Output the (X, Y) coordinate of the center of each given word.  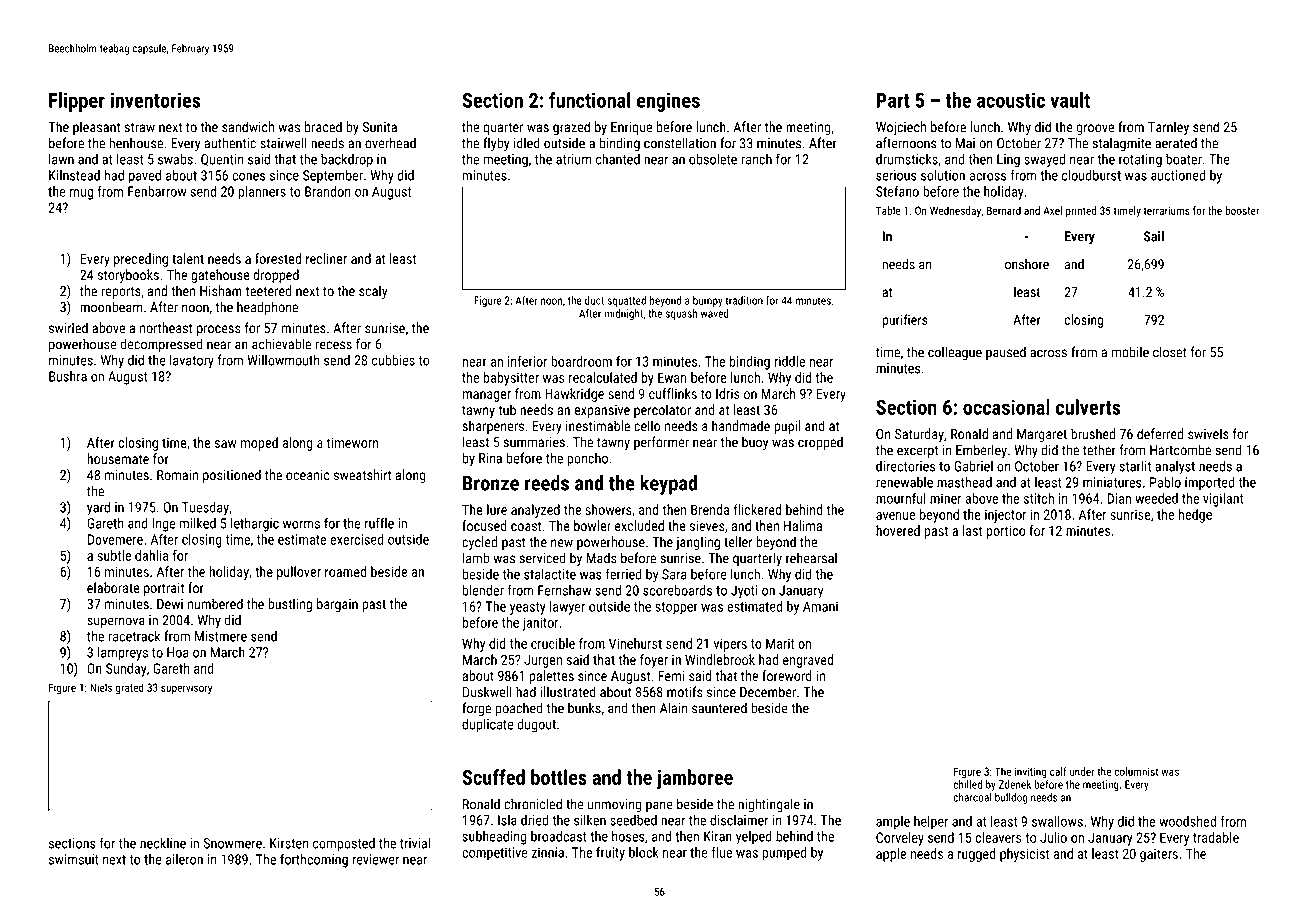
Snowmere (233, 843)
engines (668, 102)
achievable (281, 344)
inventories (155, 100)
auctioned (1178, 175)
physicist (1024, 855)
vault (1070, 100)
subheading (494, 838)
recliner (326, 258)
